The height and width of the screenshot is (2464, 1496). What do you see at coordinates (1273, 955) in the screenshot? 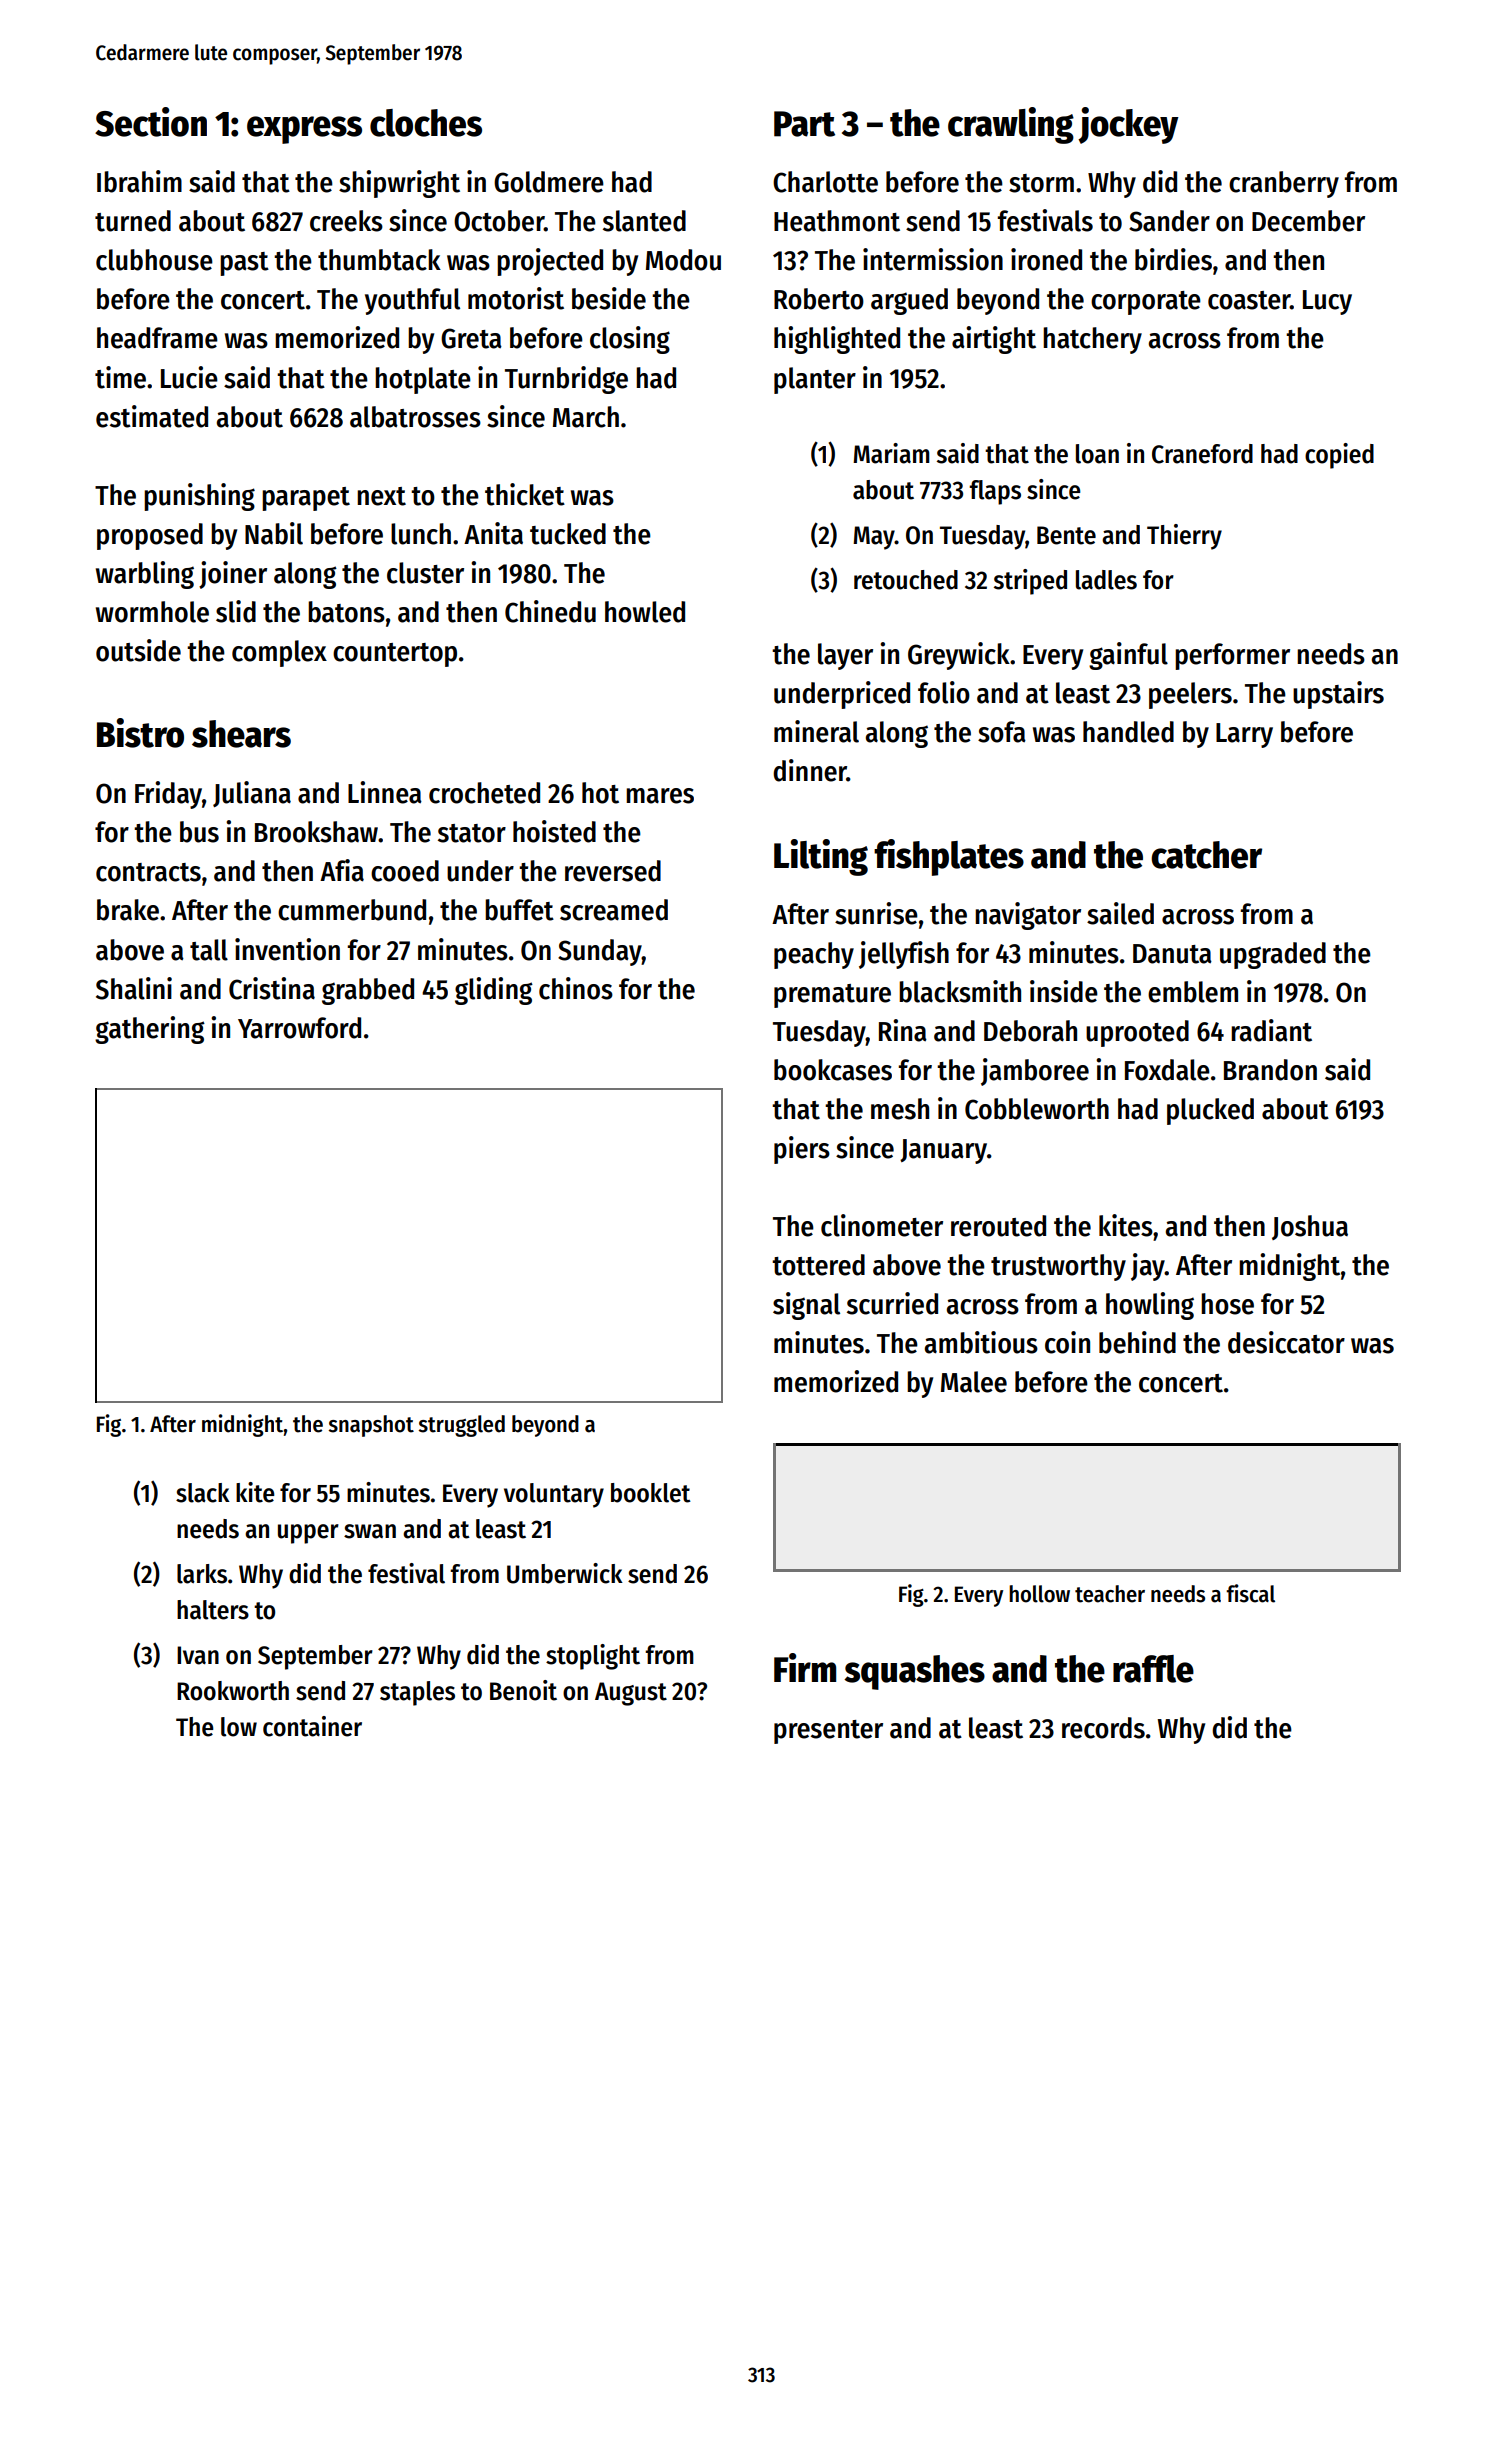
I see `upgraded` at bounding box center [1273, 955].
